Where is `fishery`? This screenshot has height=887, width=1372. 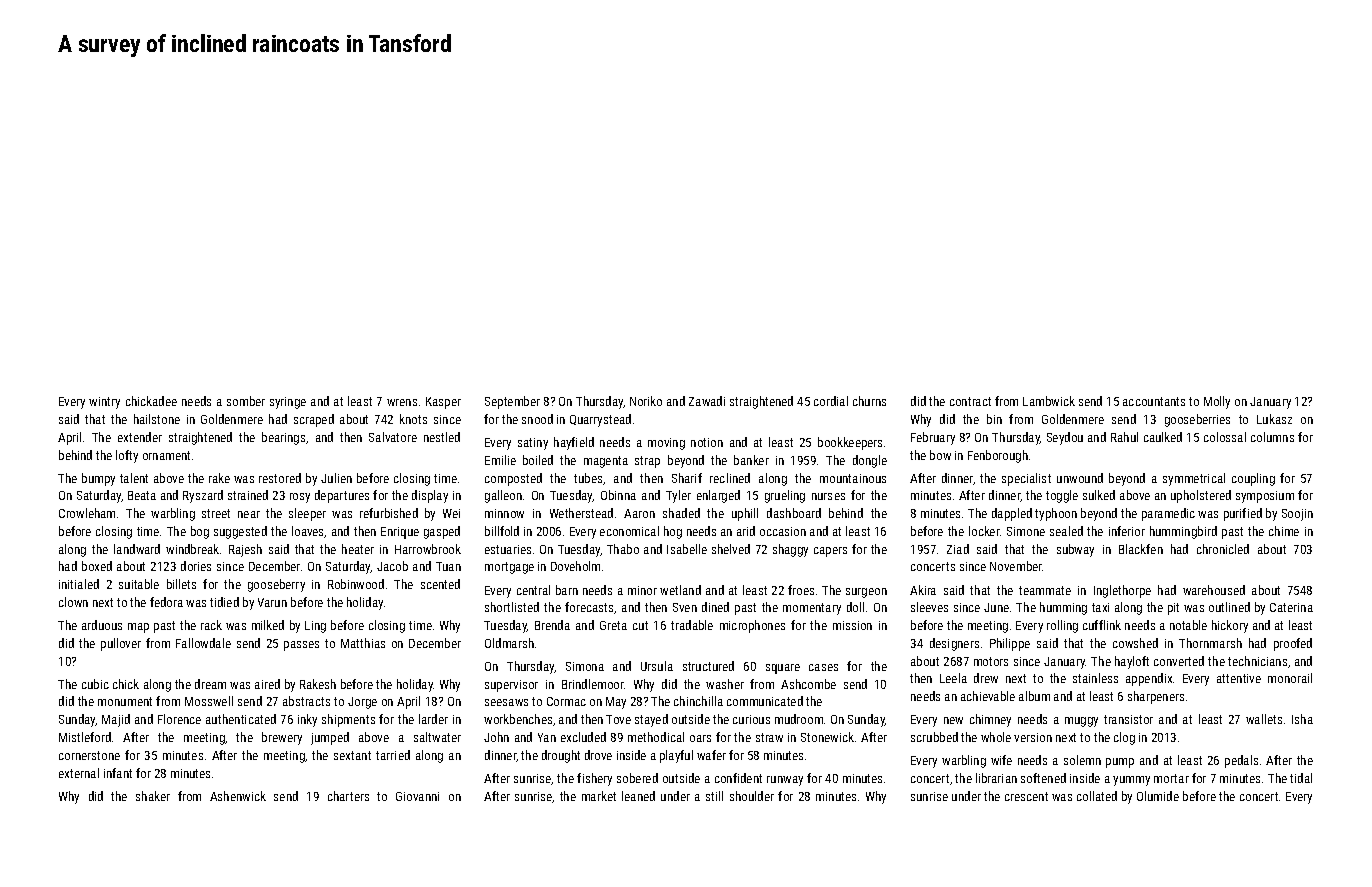
fishery is located at coordinates (594, 779).
